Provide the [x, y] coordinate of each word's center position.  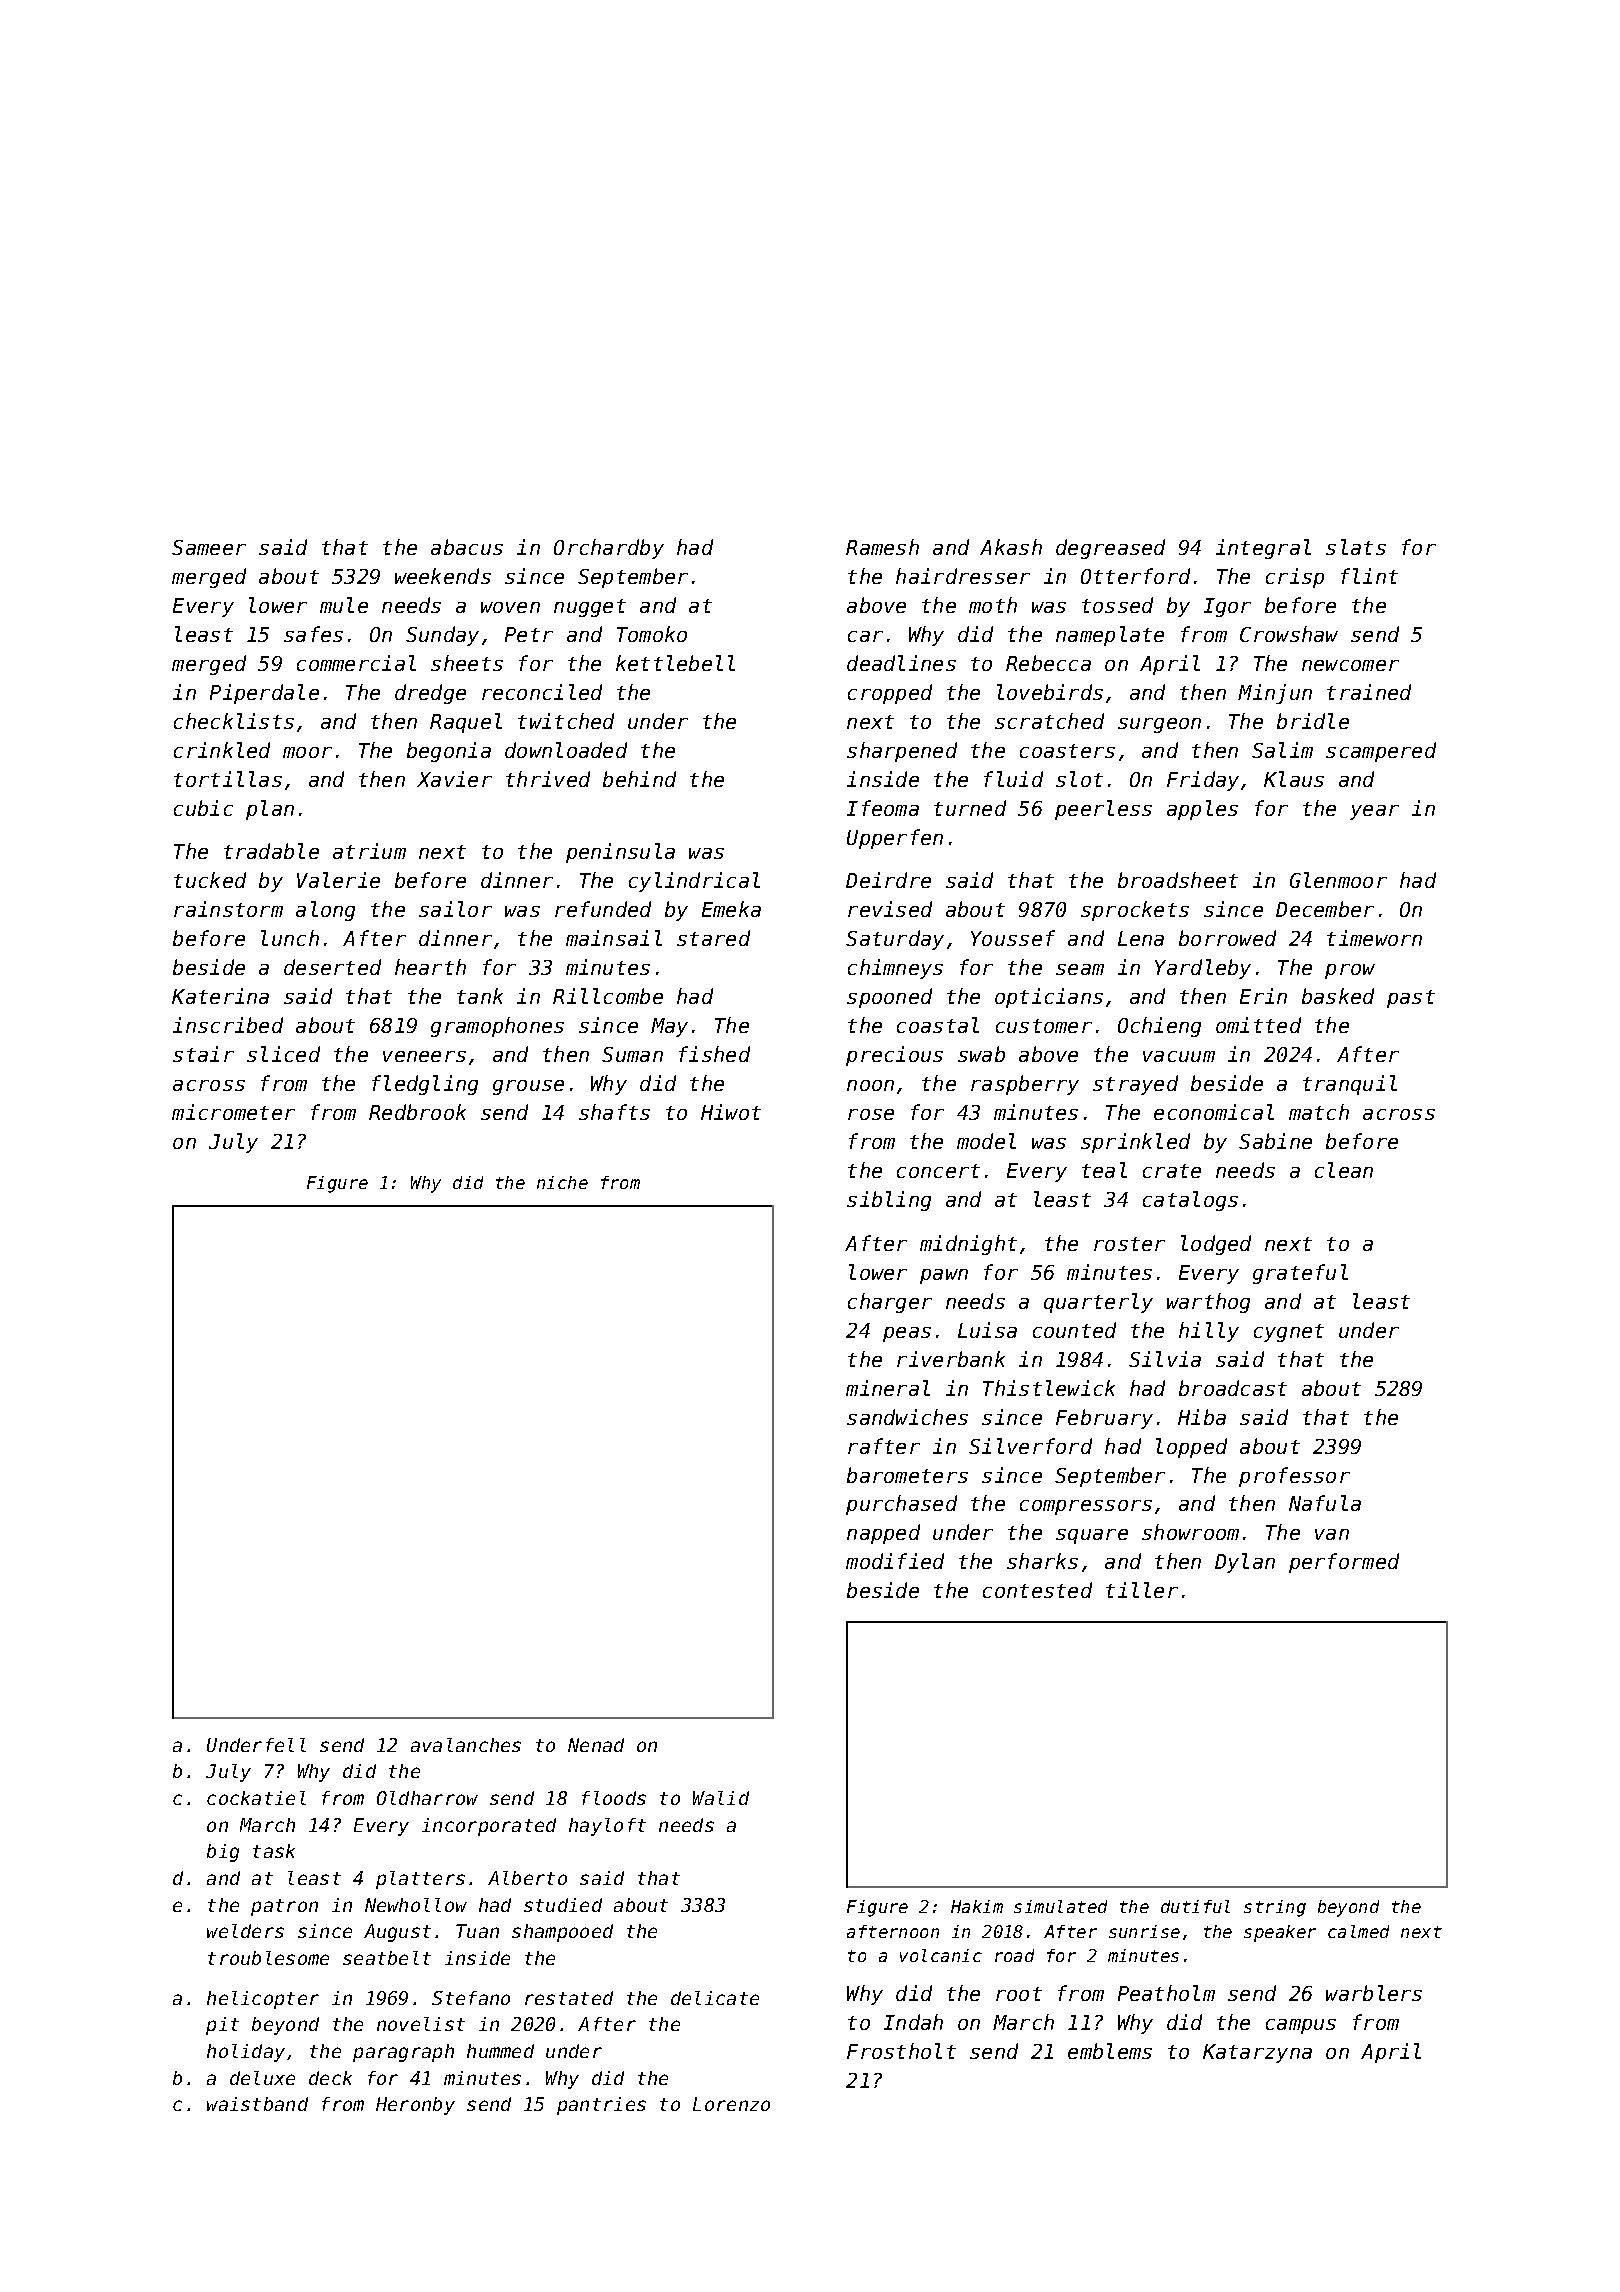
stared [713, 938]
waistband [257, 2104]
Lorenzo [731, 2104]
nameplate [1110, 636]
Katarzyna [1257, 2053]
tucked [210, 880]
